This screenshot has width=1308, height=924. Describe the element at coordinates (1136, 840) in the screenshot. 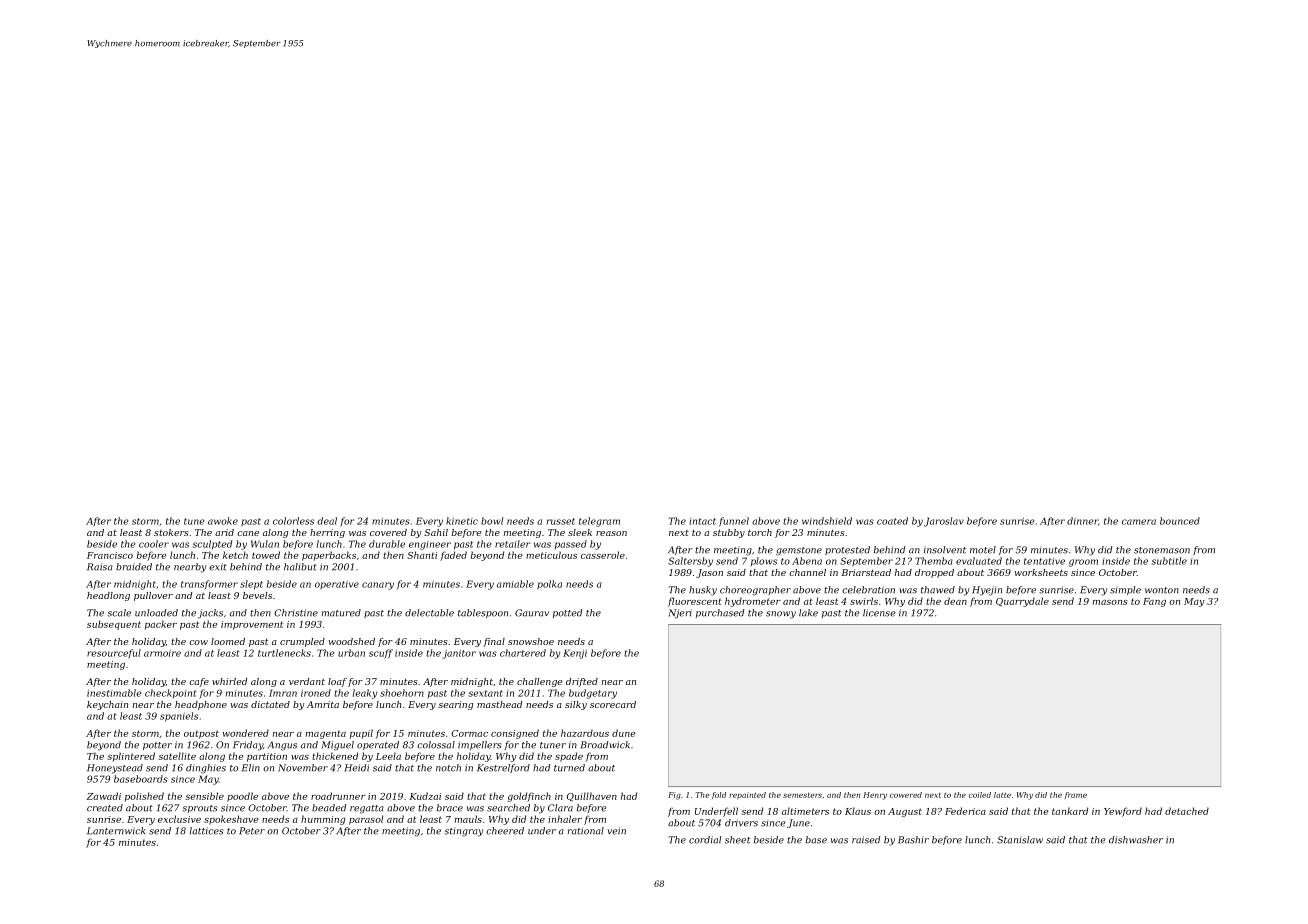

I see `dishwasher` at that location.
